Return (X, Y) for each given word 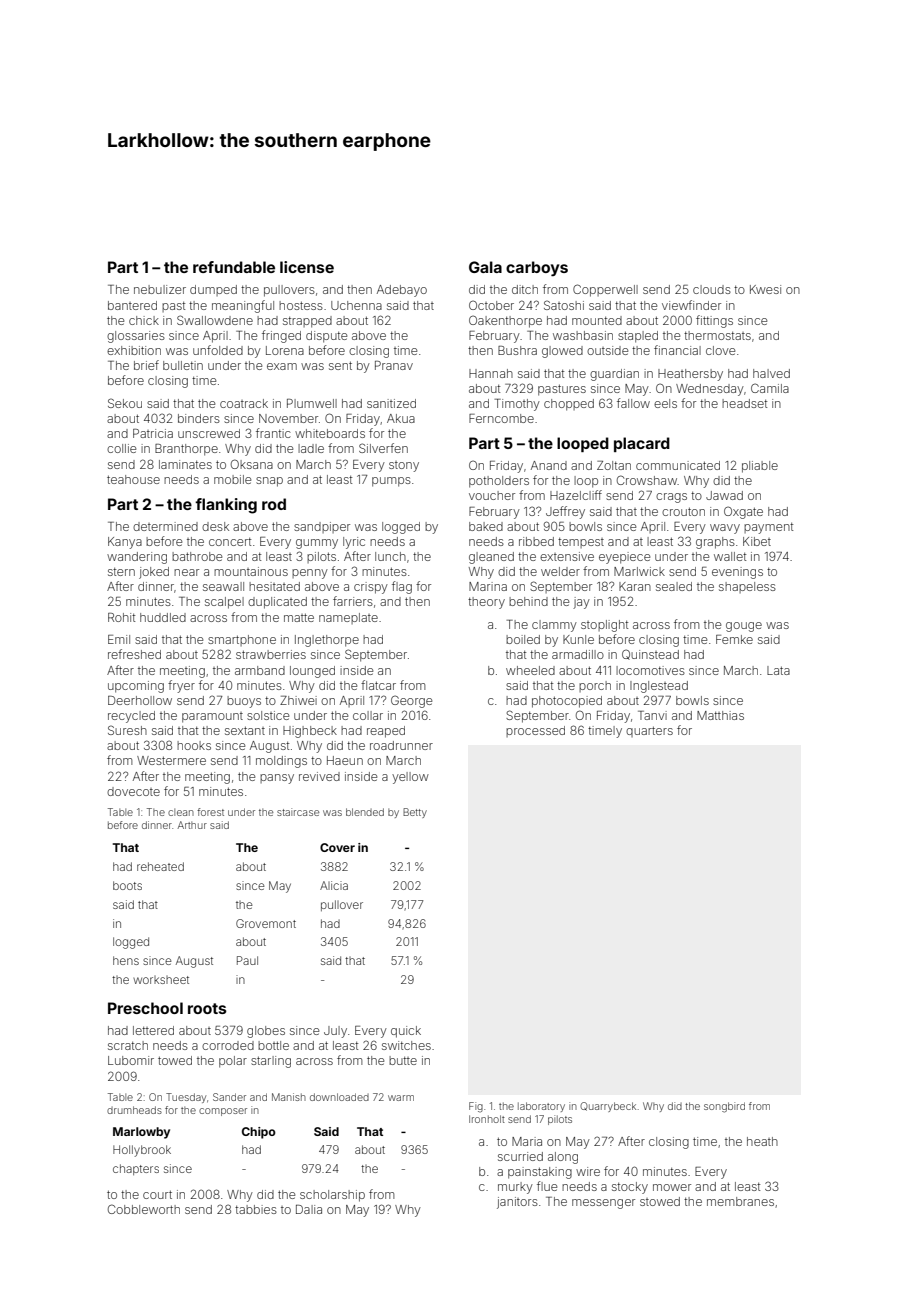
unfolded (218, 350)
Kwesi (765, 289)
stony (404, 466)
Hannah (491, 373)
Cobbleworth (144, 1209)
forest (210, 812)
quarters (649, 731)
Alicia (334, 885)
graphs (715, 543)
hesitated (274, 586)
